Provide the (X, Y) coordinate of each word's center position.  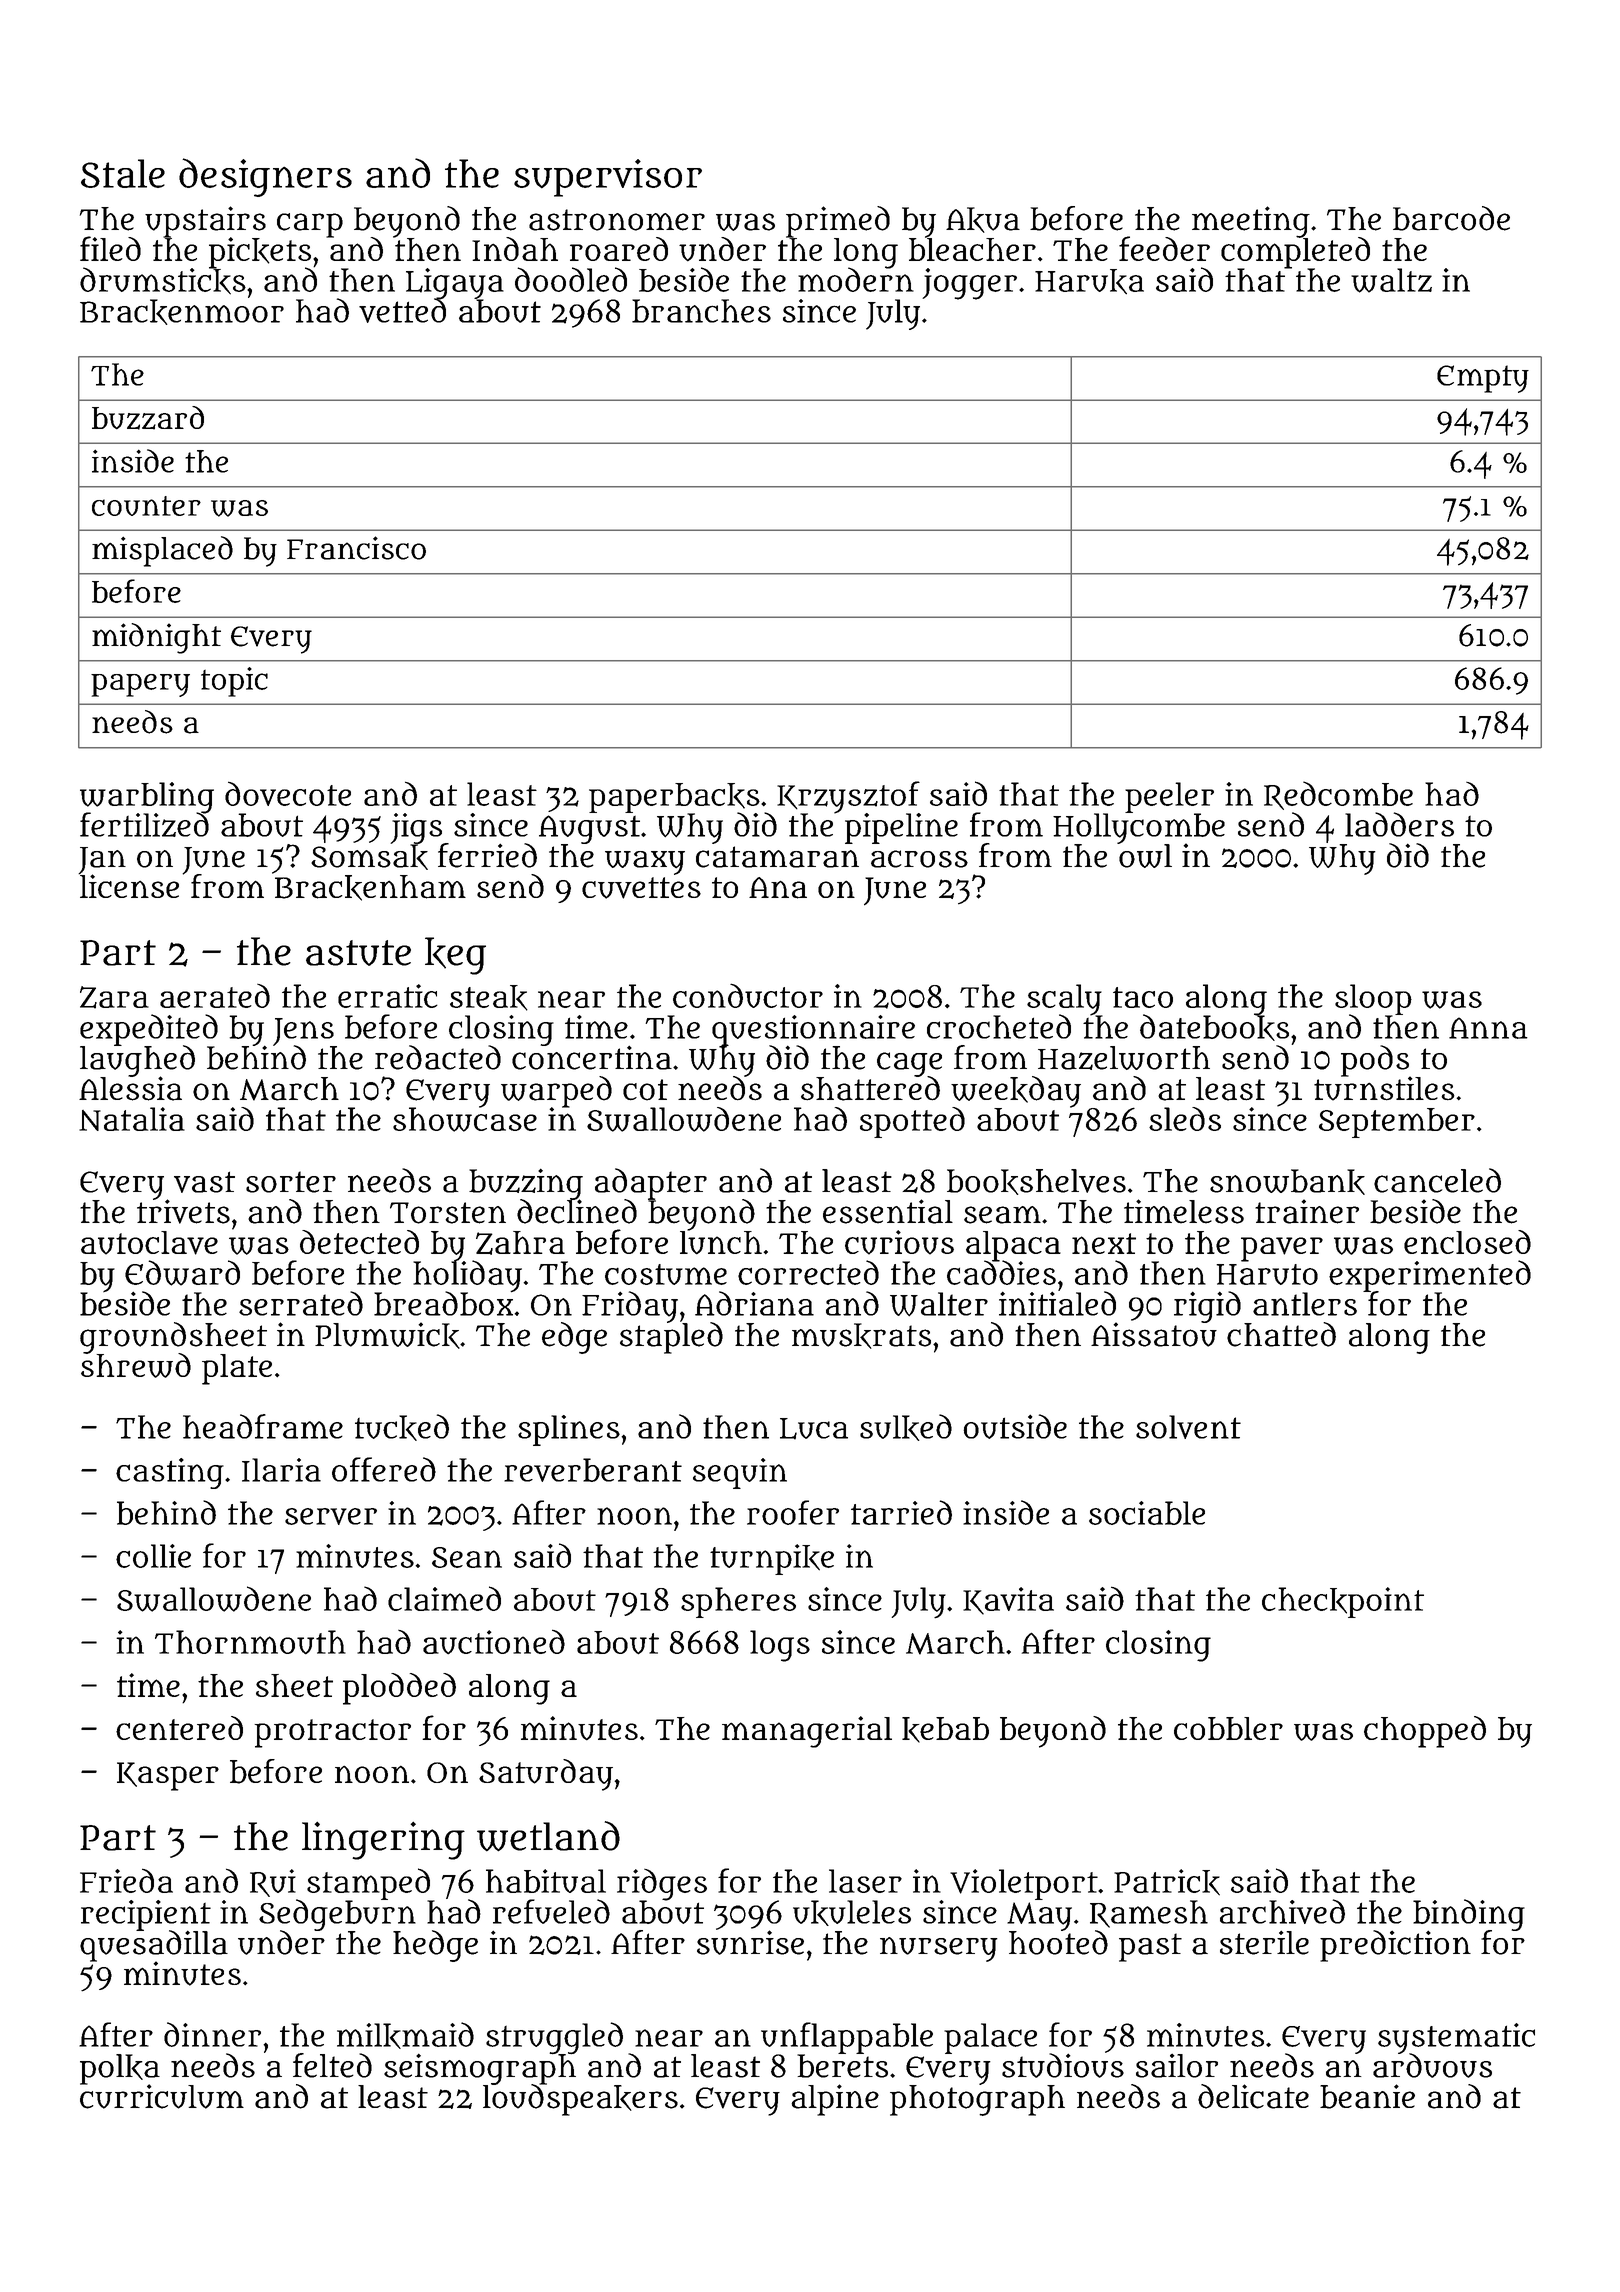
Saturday (546, 1775)
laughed (137, 1061)
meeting (1251, 222)
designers (265, 177)
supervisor (608, 178)
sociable (1147, 1513)
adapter (651, 1183)
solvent (1188, 1427)
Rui (273, 1883)
